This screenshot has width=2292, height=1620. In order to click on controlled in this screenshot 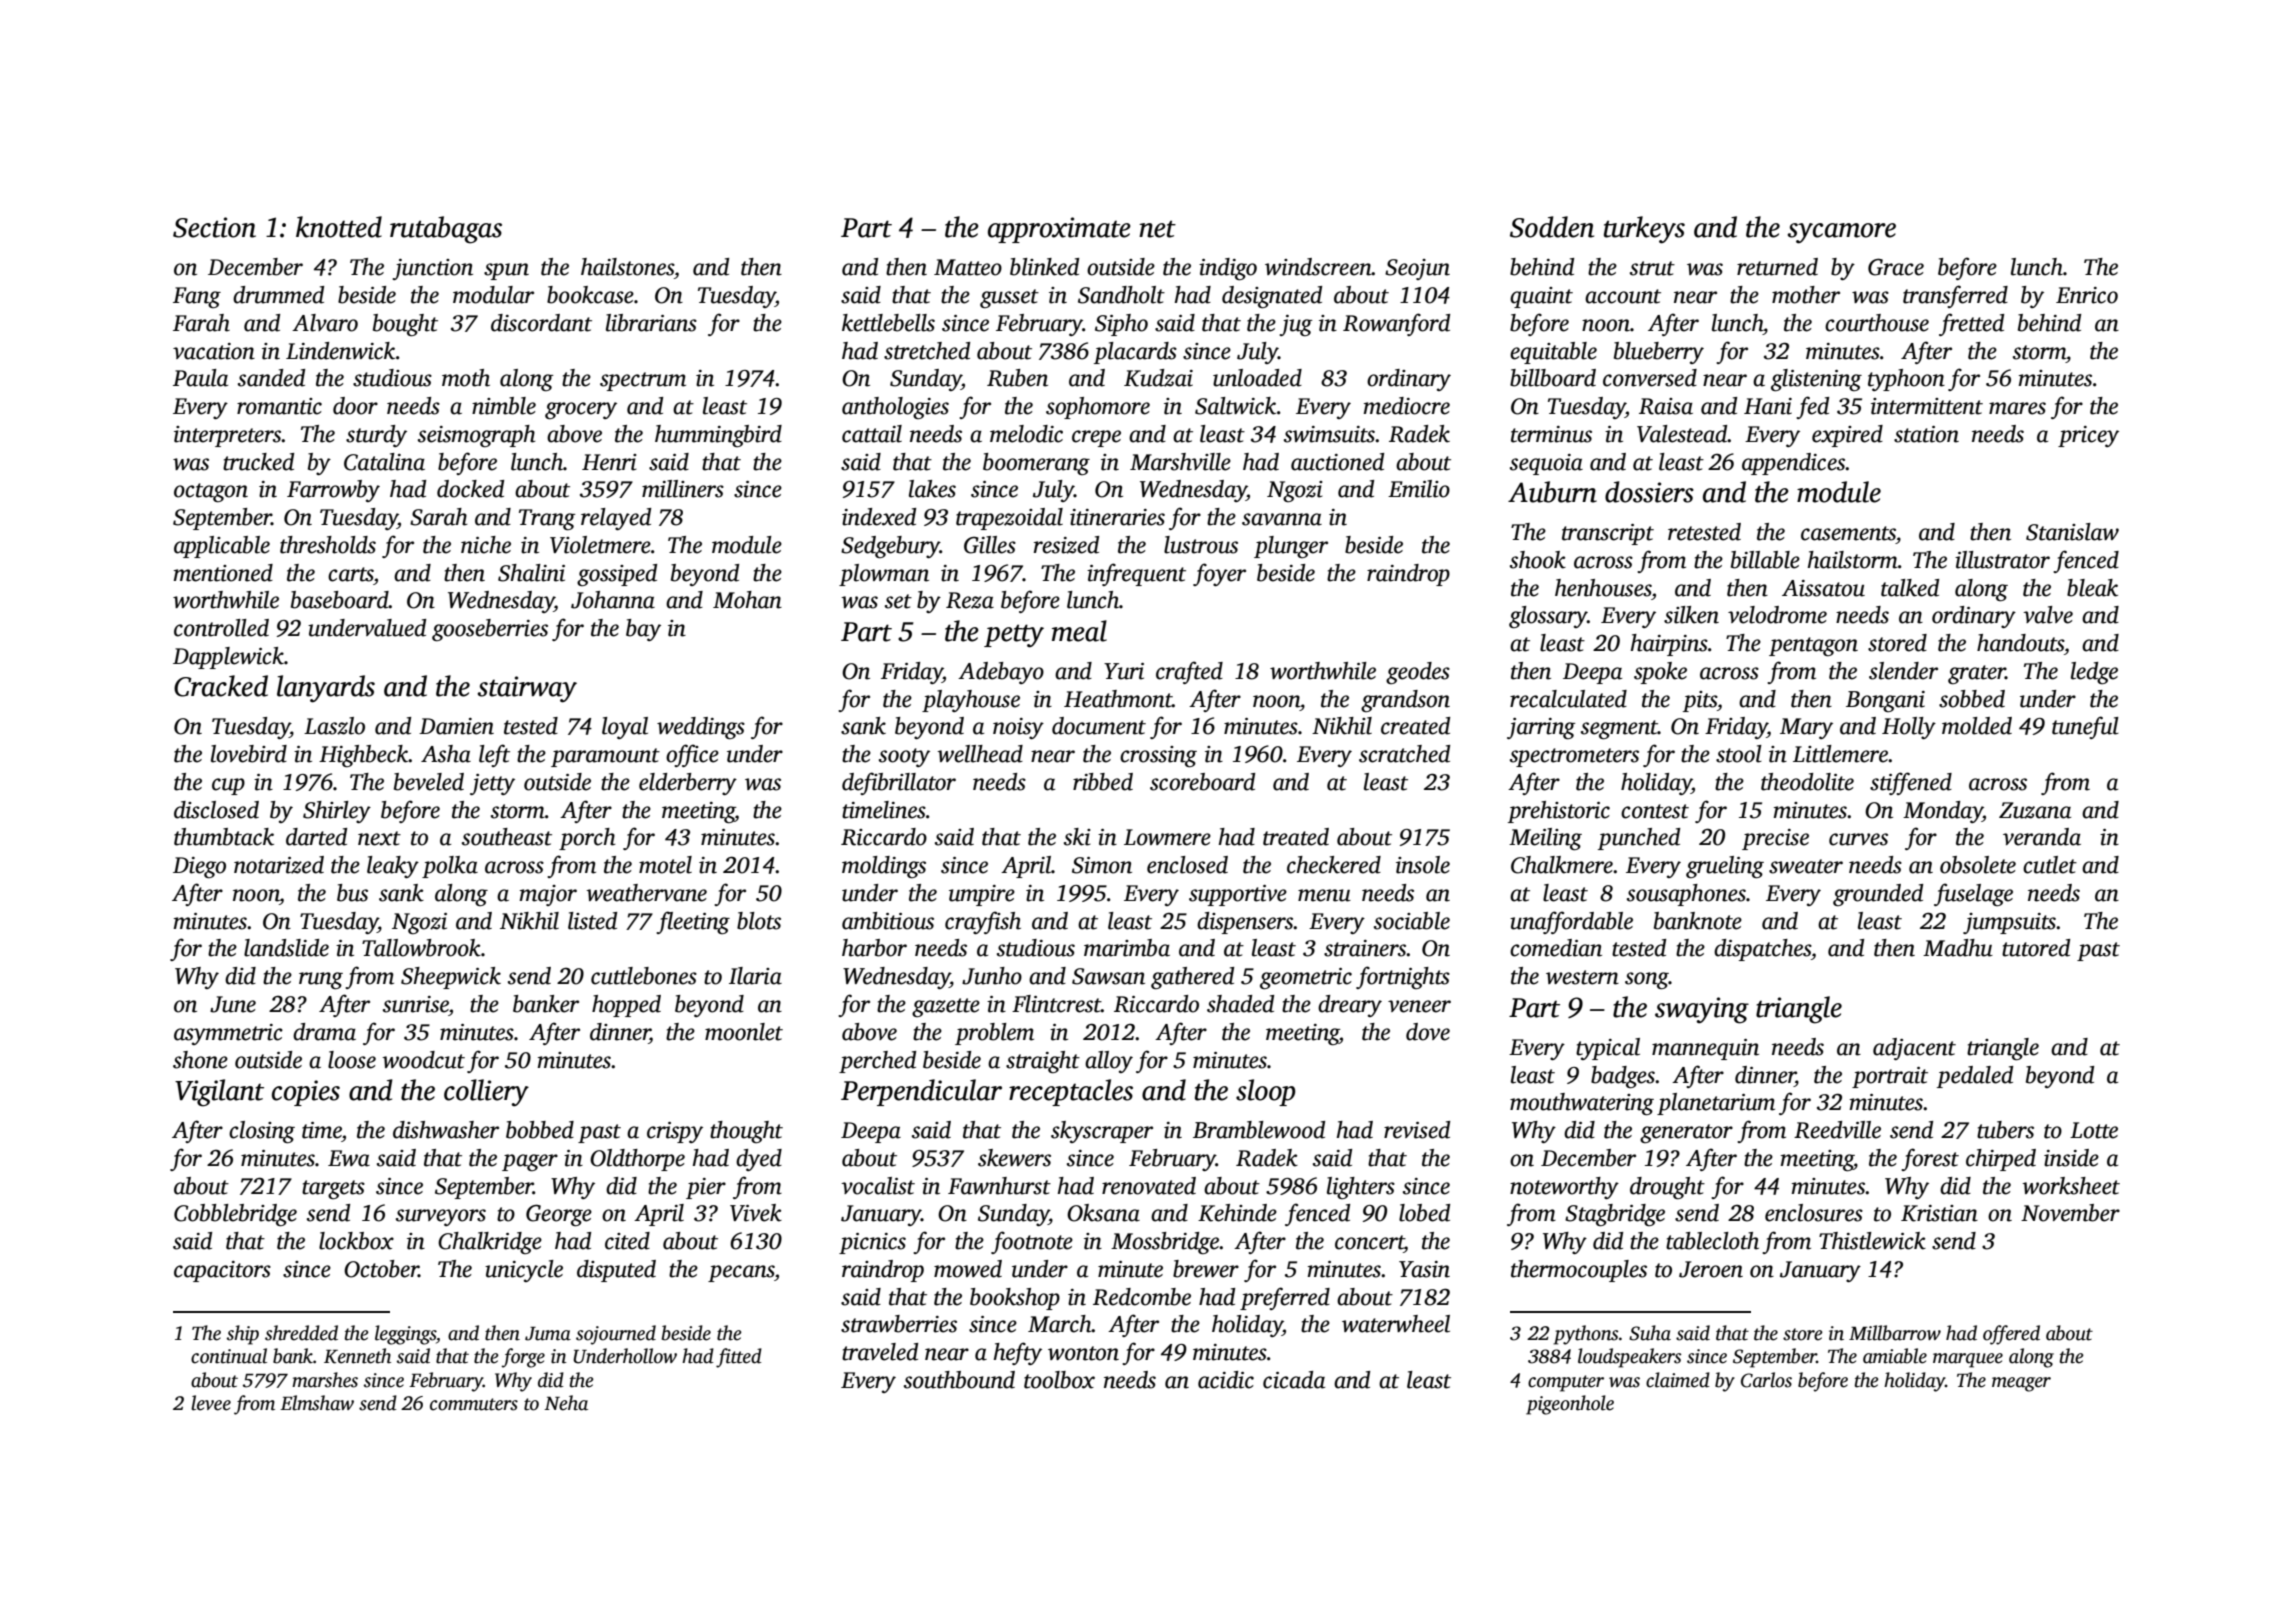, I will do `click(221, 628)`.
